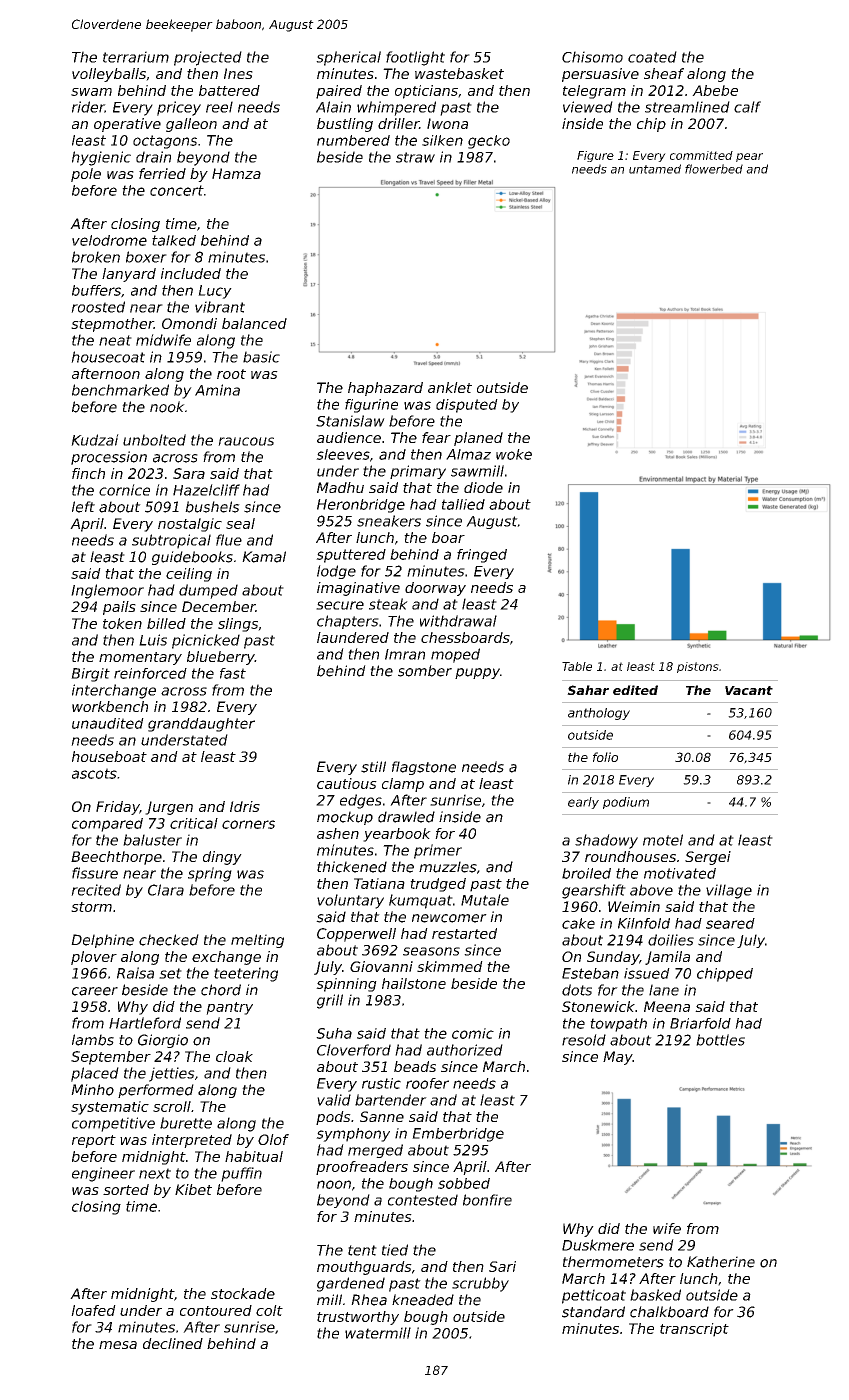 The width and height of the image is (849, 1400). I want to click on ferried, so click(162, 173).
